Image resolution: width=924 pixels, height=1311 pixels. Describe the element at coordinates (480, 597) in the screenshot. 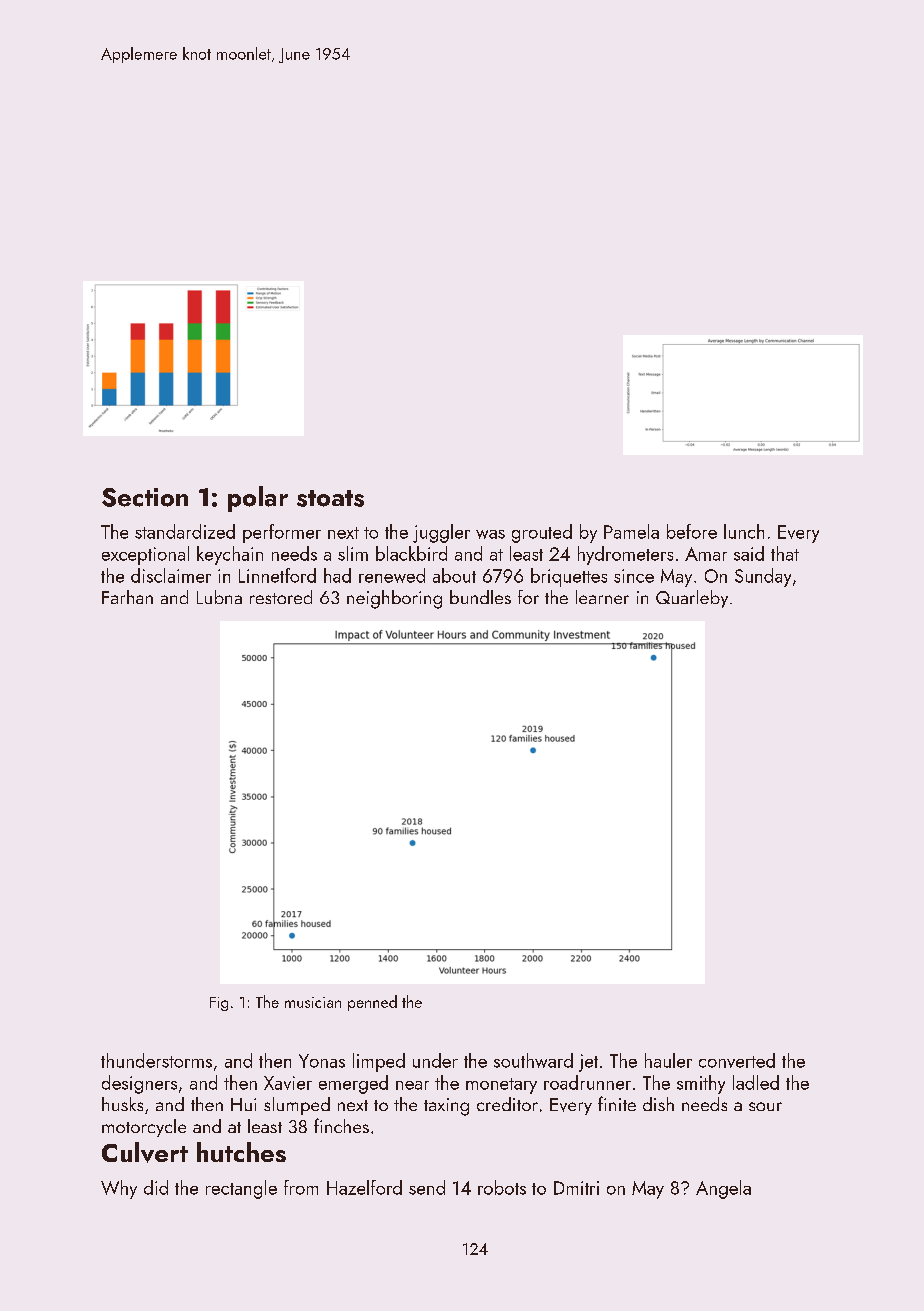

I see `bundles` at that location.
